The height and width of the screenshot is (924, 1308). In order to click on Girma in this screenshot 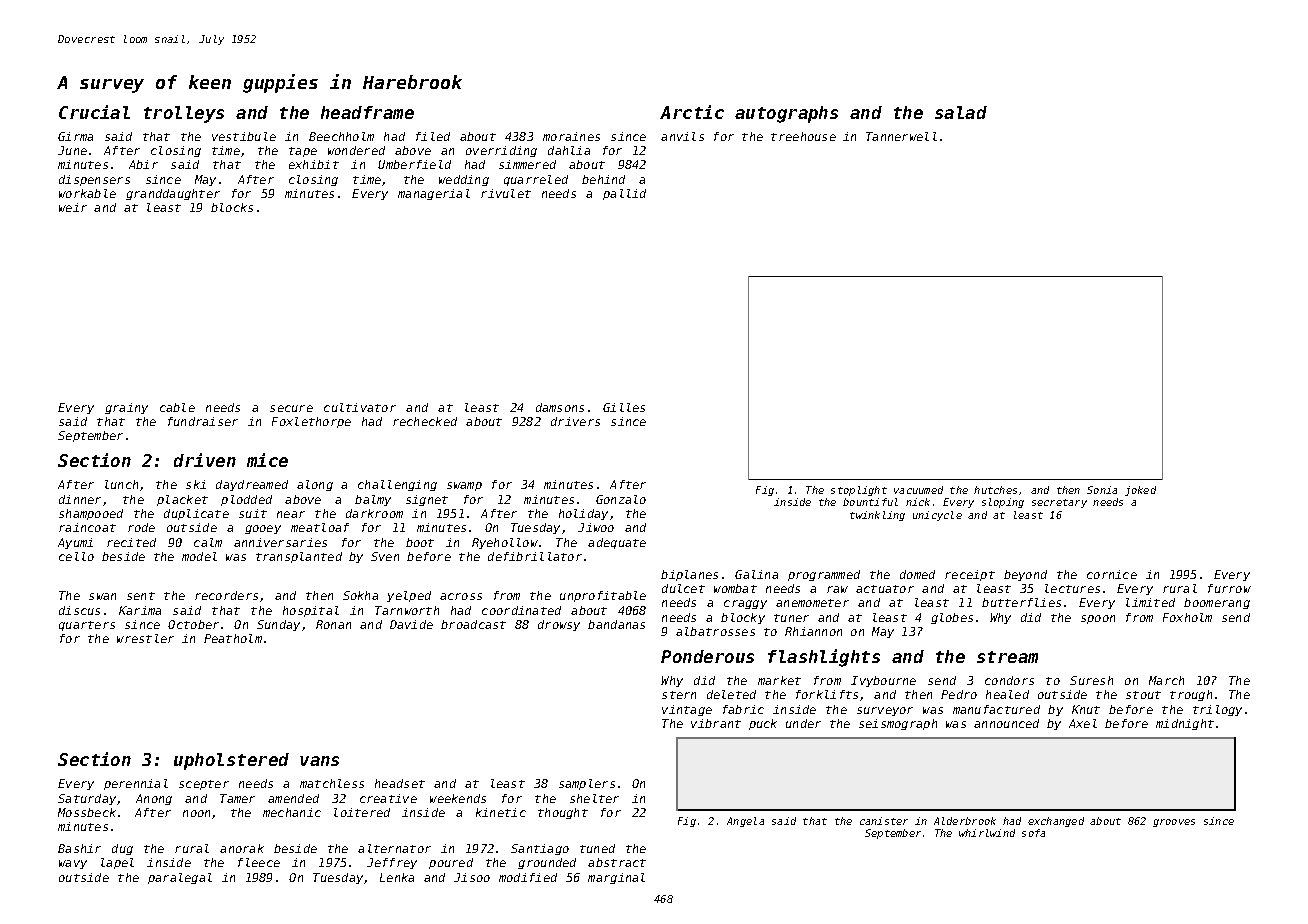, I will do `click(75, 136)`.
